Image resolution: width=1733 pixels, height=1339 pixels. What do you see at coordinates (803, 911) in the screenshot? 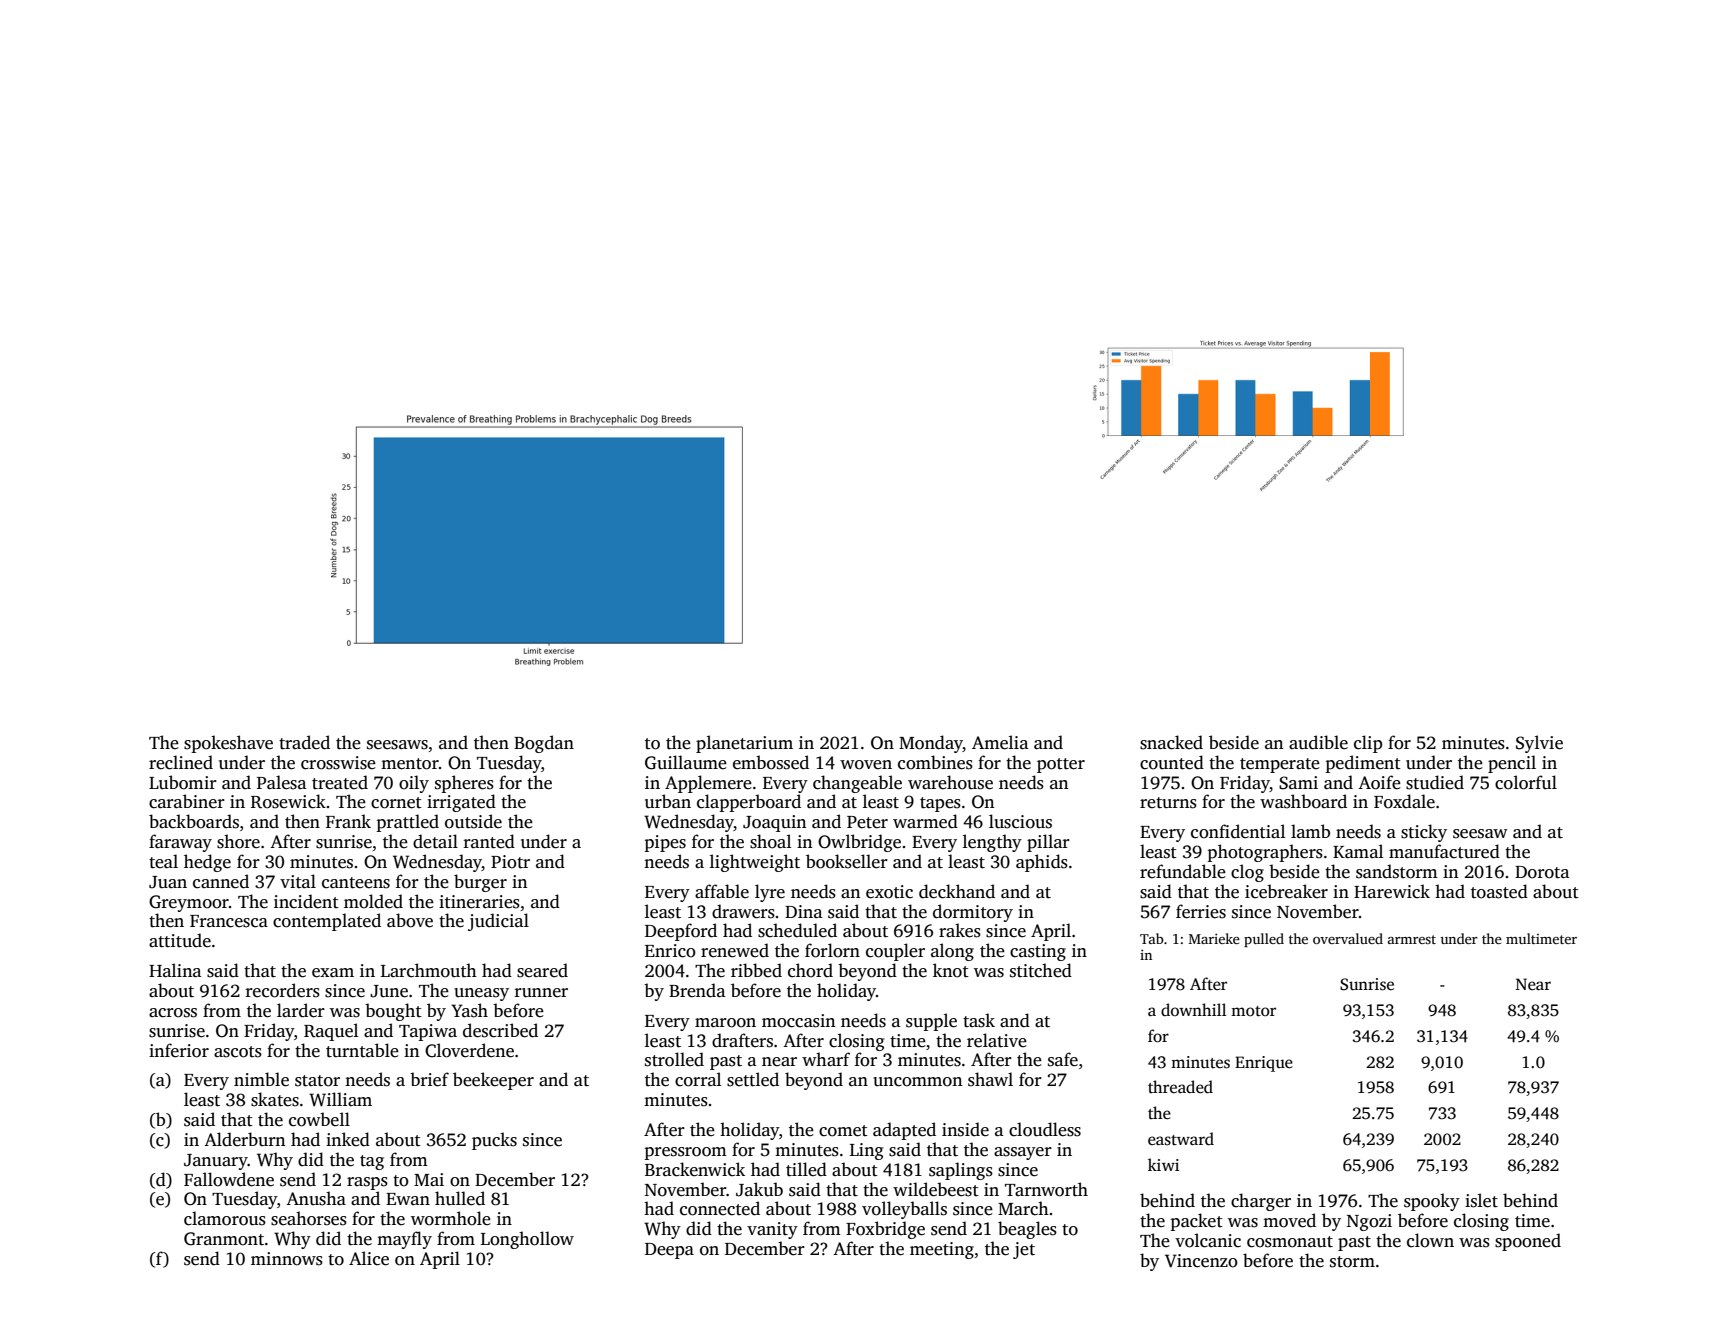
I see `Dina` at bounding box center [803, 911].
